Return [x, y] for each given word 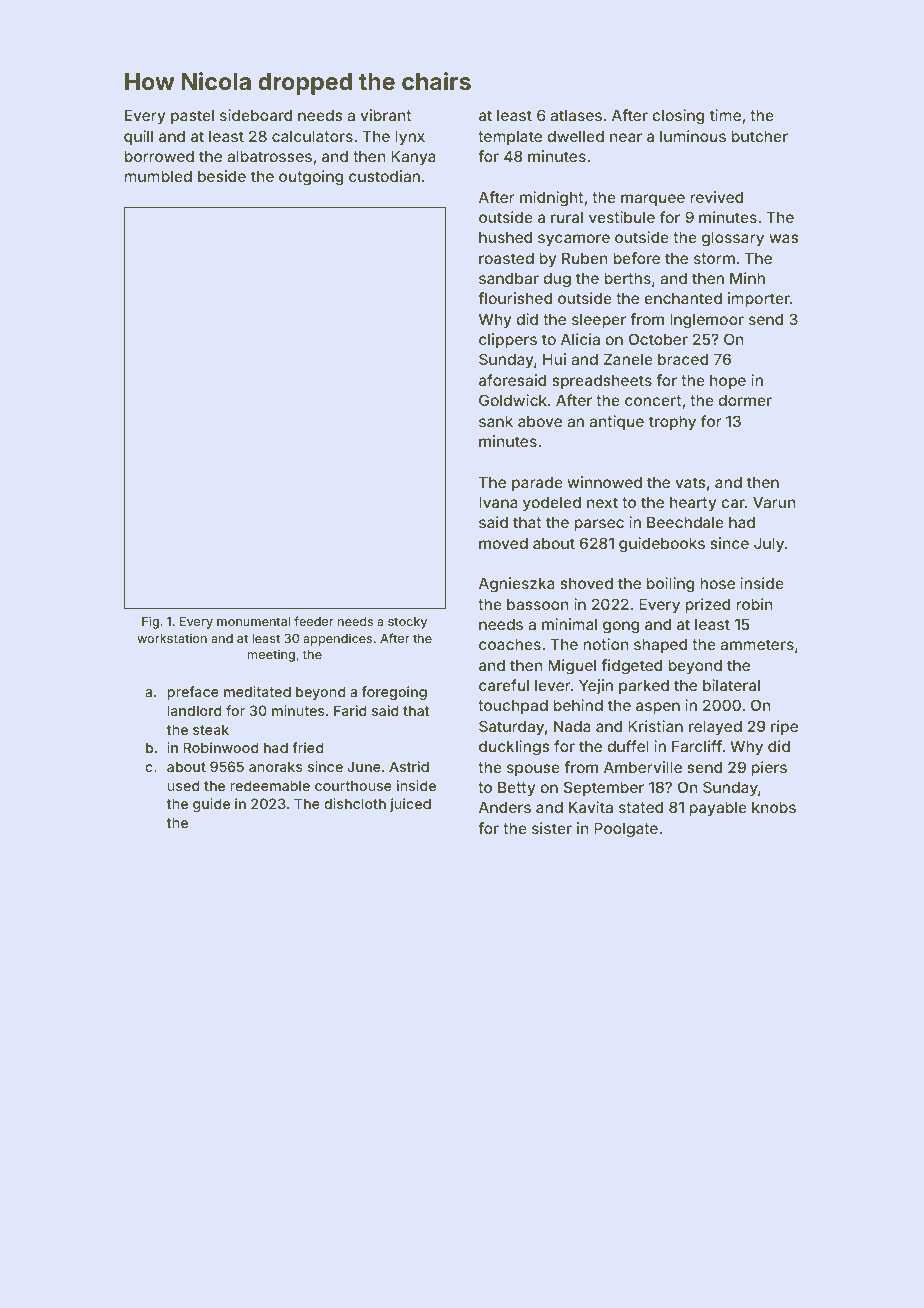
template [510, 137]
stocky [407, 623]
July [769, 544]
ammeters [757, 644]
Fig [150, 622]
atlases [576, 115]
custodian [384, 176]
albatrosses [269, 156]
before [636, 258]
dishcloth [355, 803]
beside [222, 176]
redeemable [270, 785]
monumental [254, 621]
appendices [337, 639]
